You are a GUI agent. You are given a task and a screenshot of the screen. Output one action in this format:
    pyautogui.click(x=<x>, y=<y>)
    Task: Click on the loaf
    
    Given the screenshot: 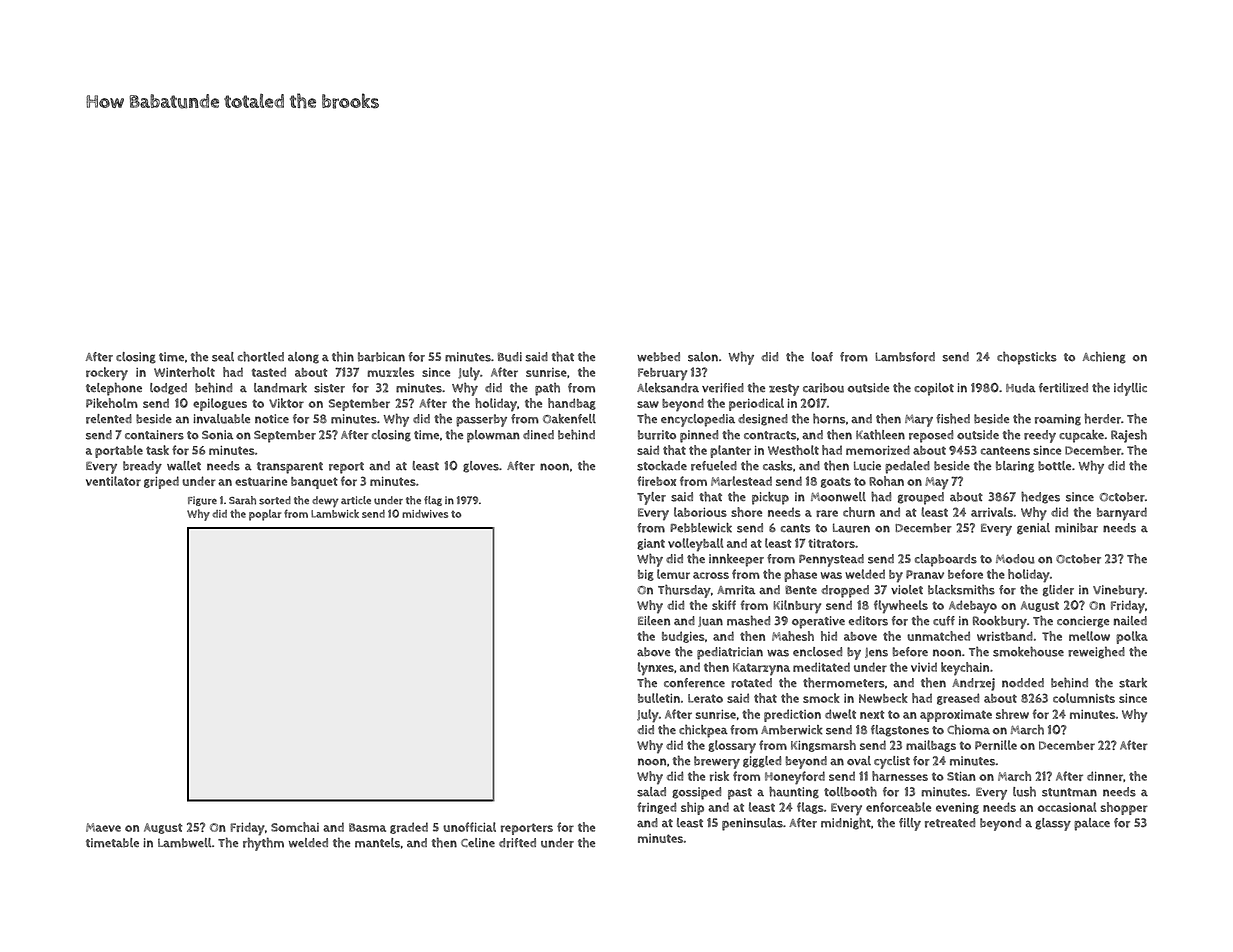 What is the action you would take?
    pyautogui.click(x=822, y=357)
